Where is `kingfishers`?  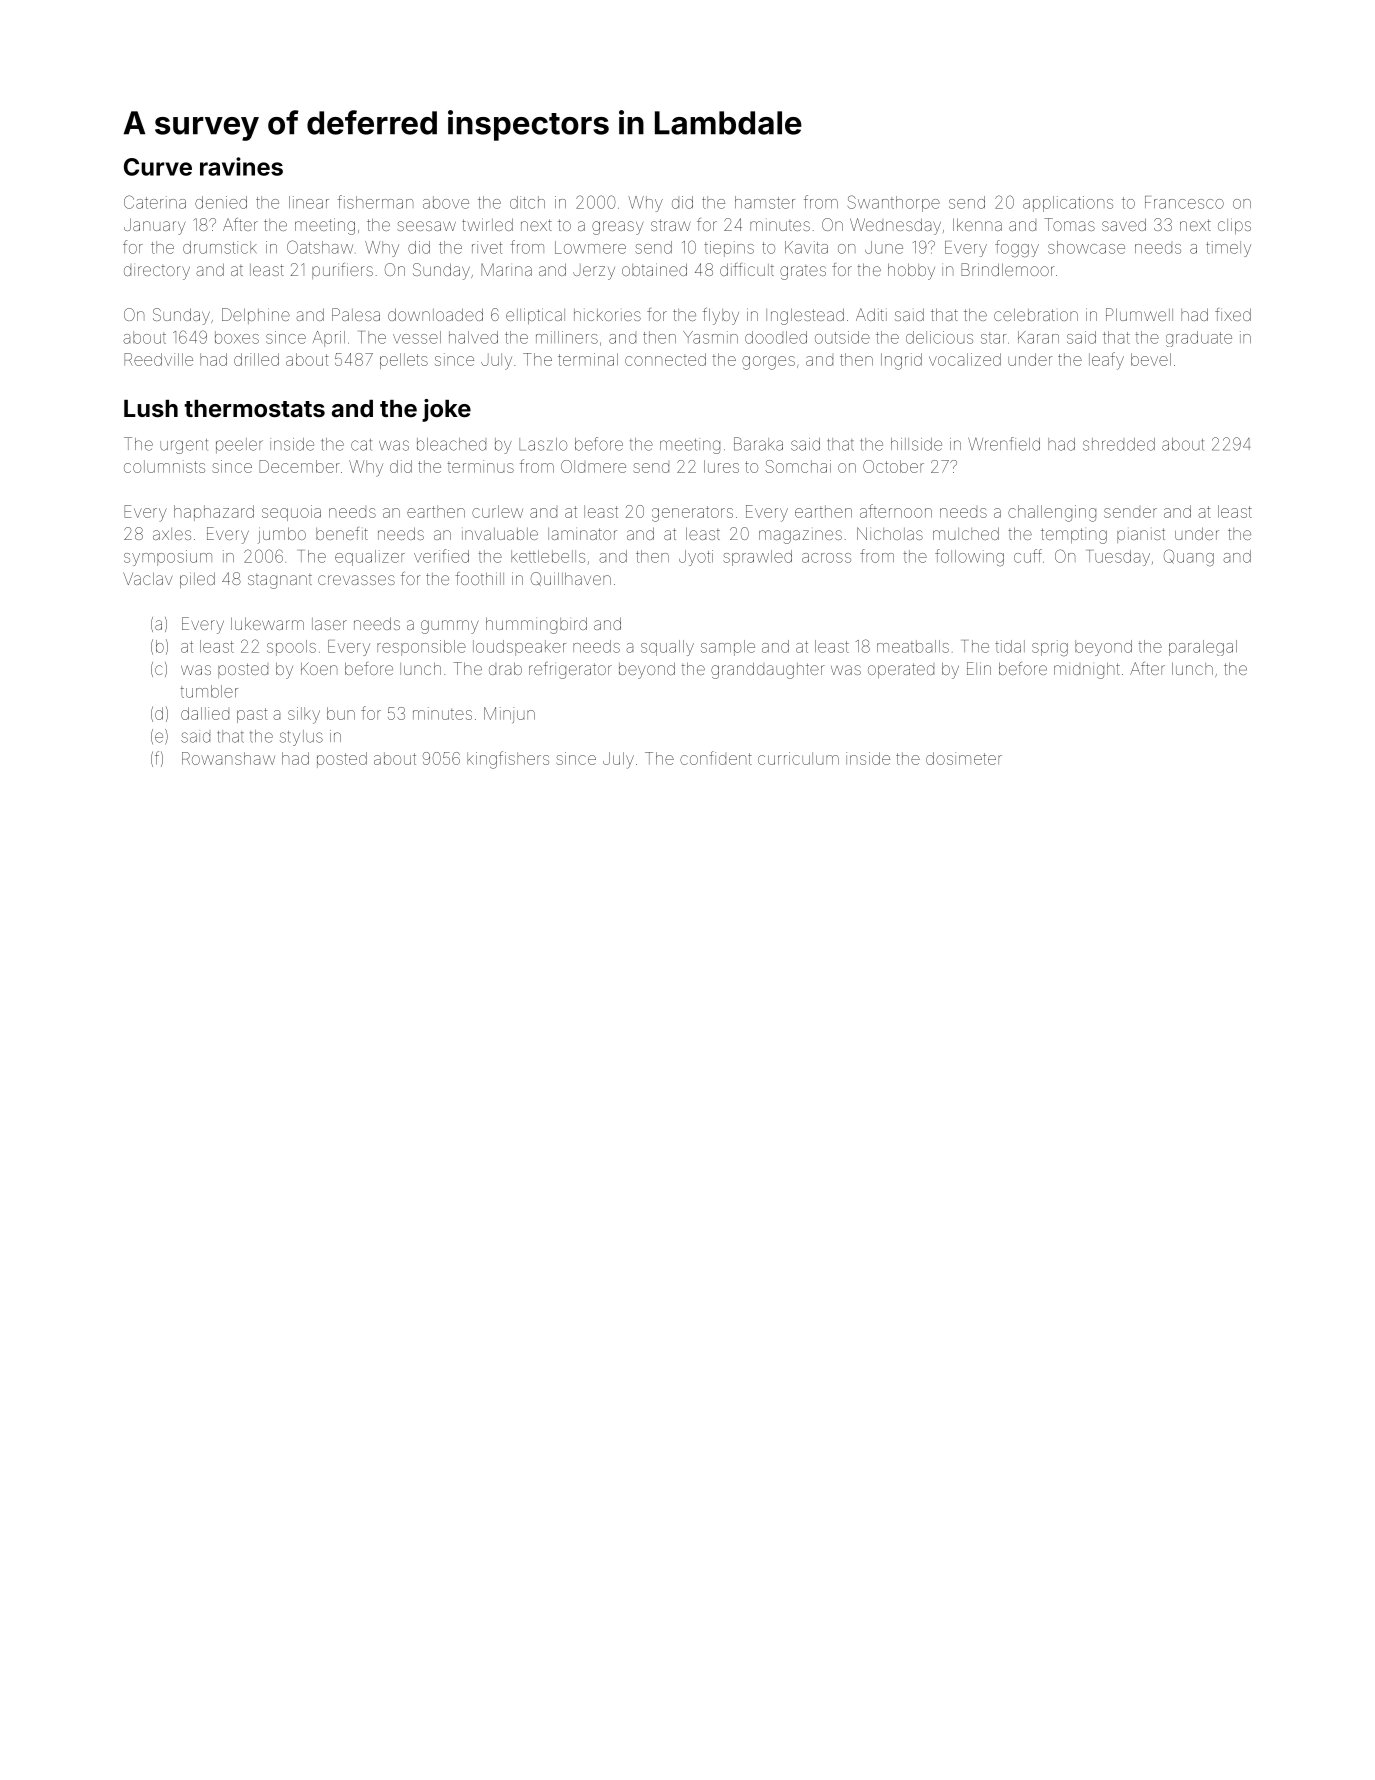 kingfishers is located at coordinates (508, 760).
